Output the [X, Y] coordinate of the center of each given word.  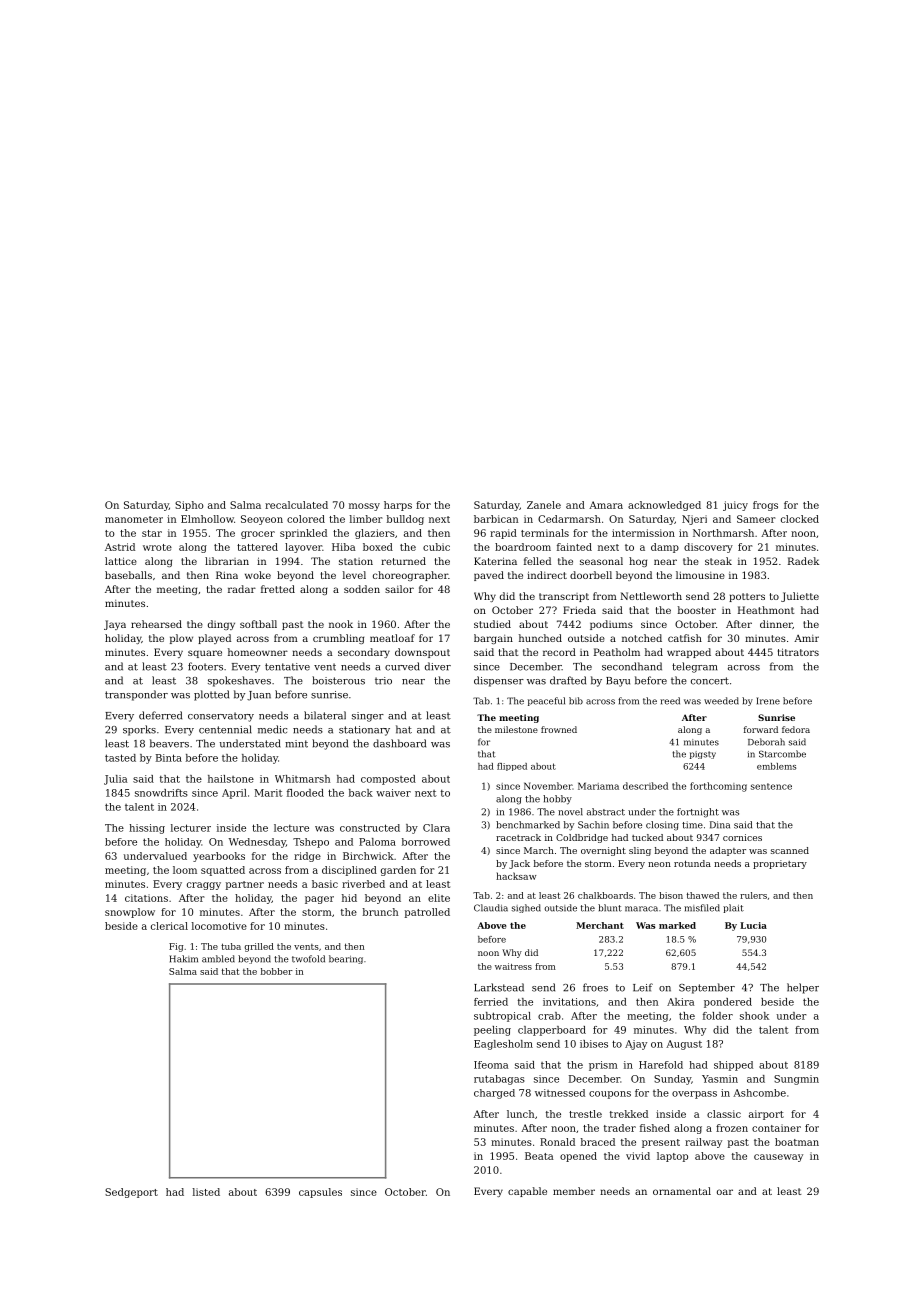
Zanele [544, 505]
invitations [569, 1002]
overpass [694, 1095]
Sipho [189, 506]
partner [245, 885]
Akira [680, 1002]
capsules [320, 1193]
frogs [765, 506]
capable [527, 1192]
